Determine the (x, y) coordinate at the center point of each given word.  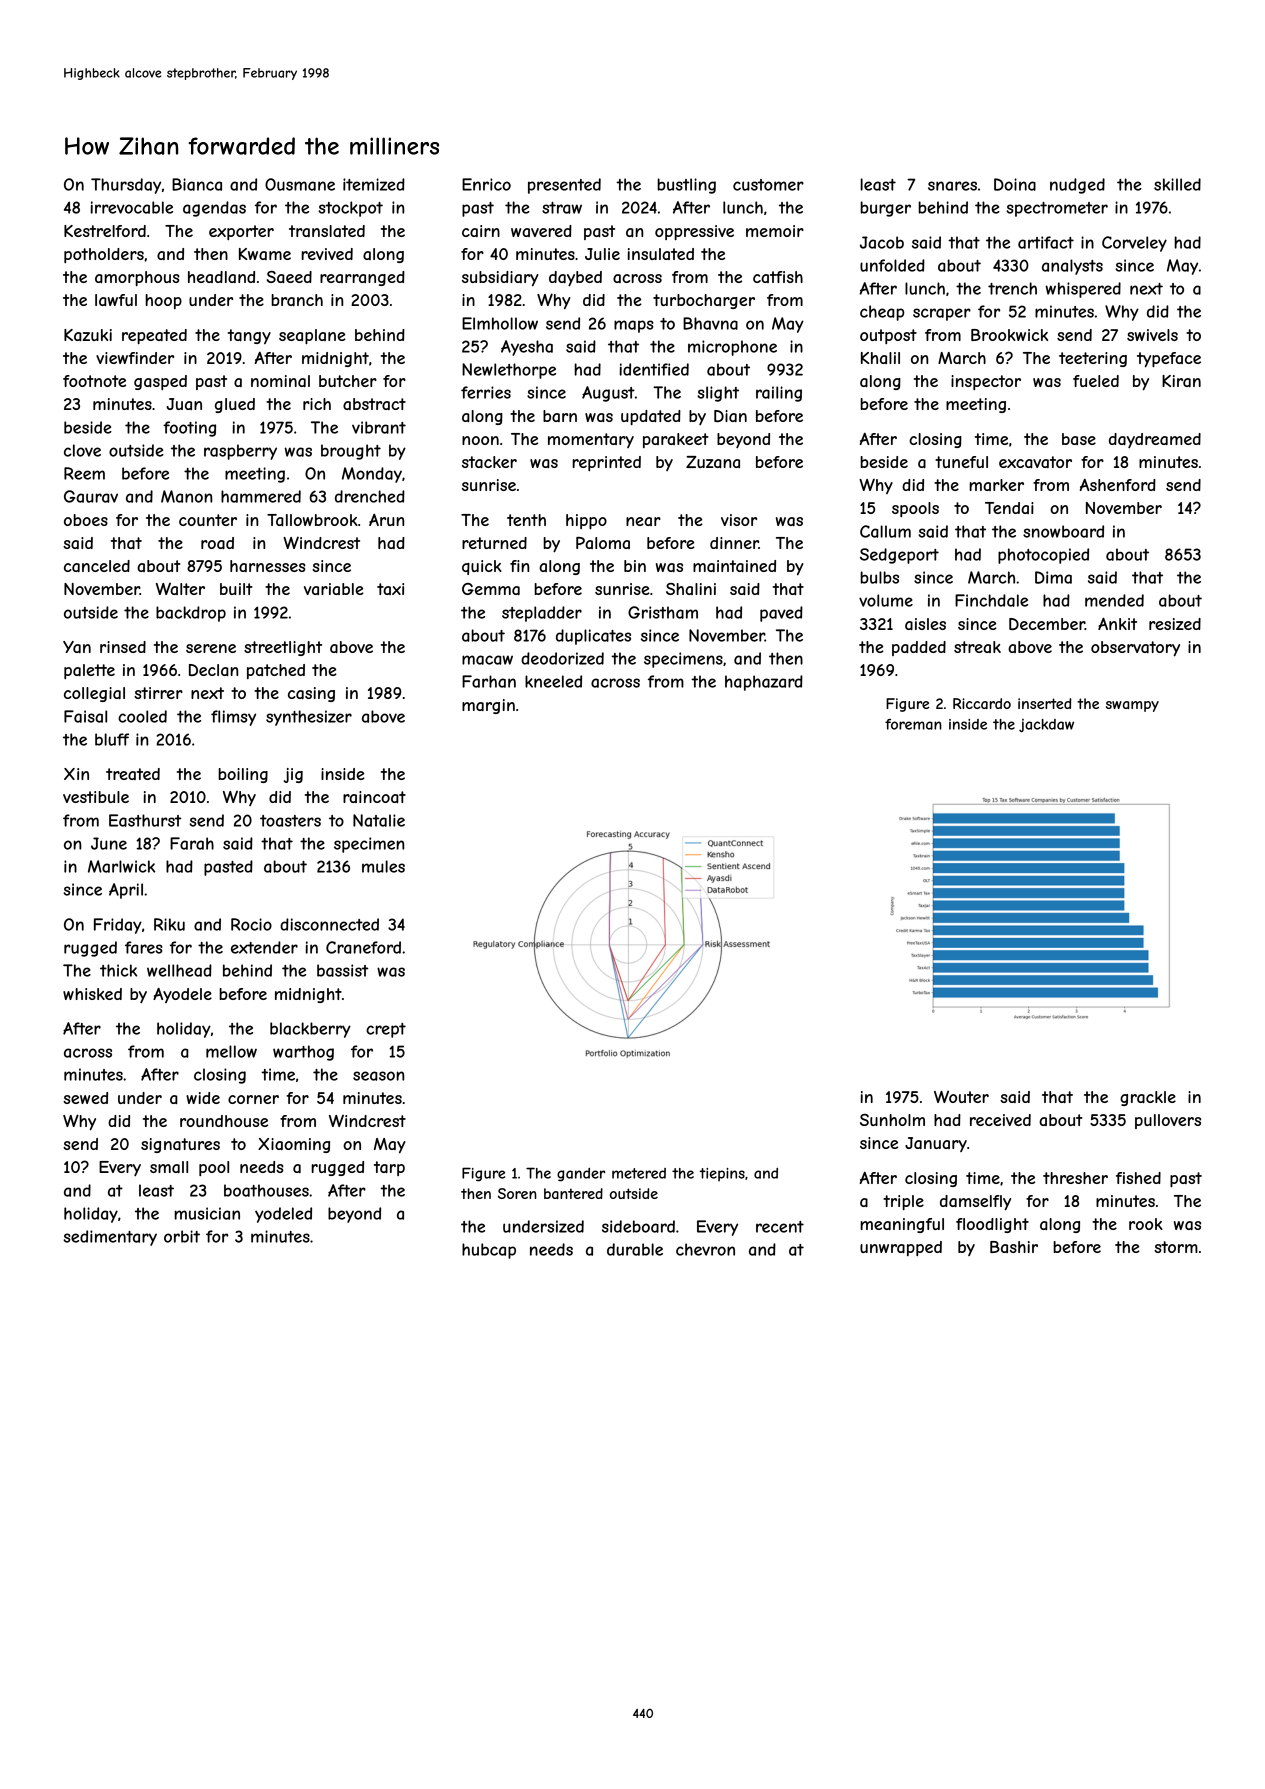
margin (488, 706)
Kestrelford (105, 231)
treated (133, 774)
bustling (686, 186)
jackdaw (1046, 725)
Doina (1015, 184)
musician (207, 1213)
